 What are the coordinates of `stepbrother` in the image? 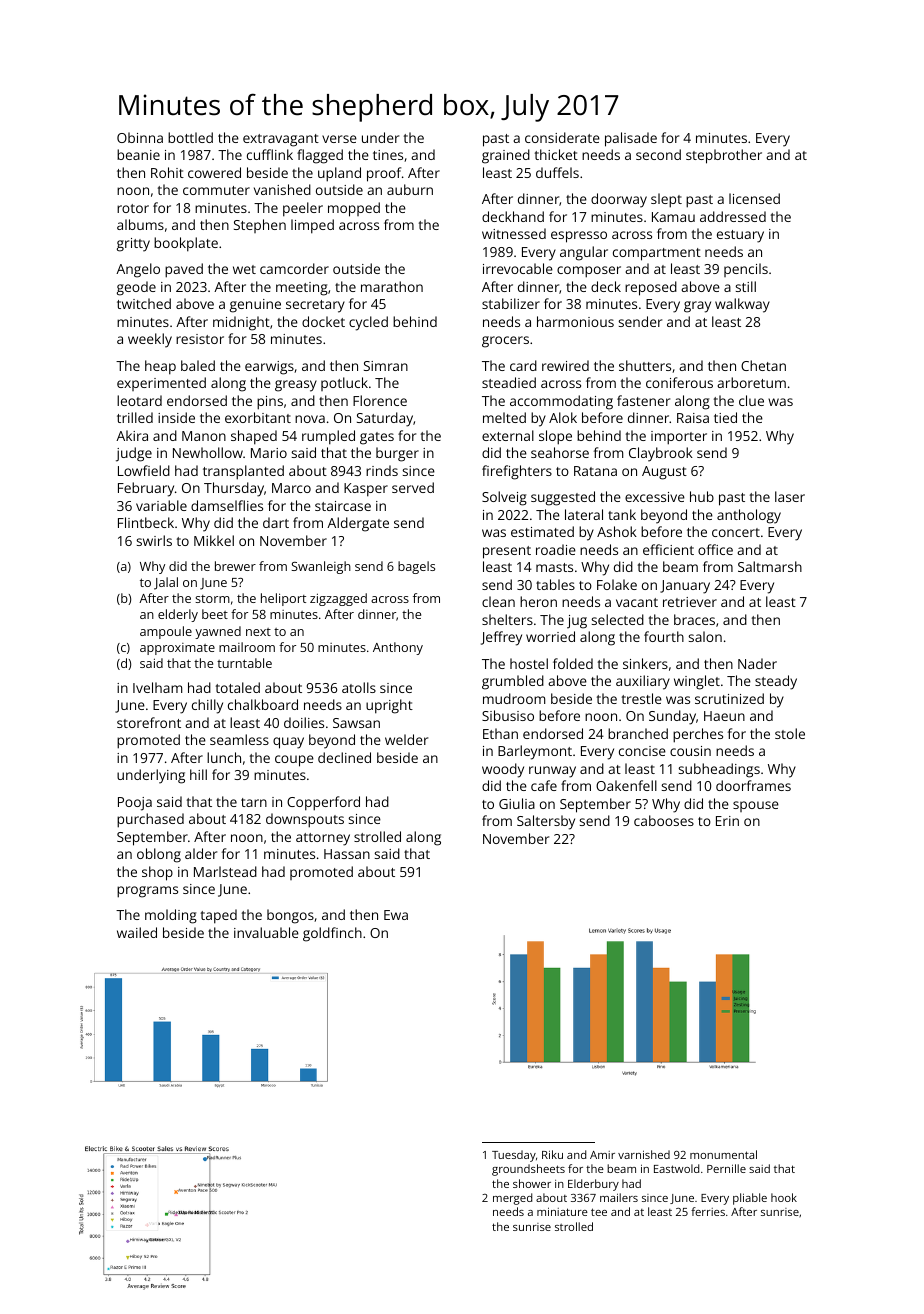 It's located at (724, 156).
